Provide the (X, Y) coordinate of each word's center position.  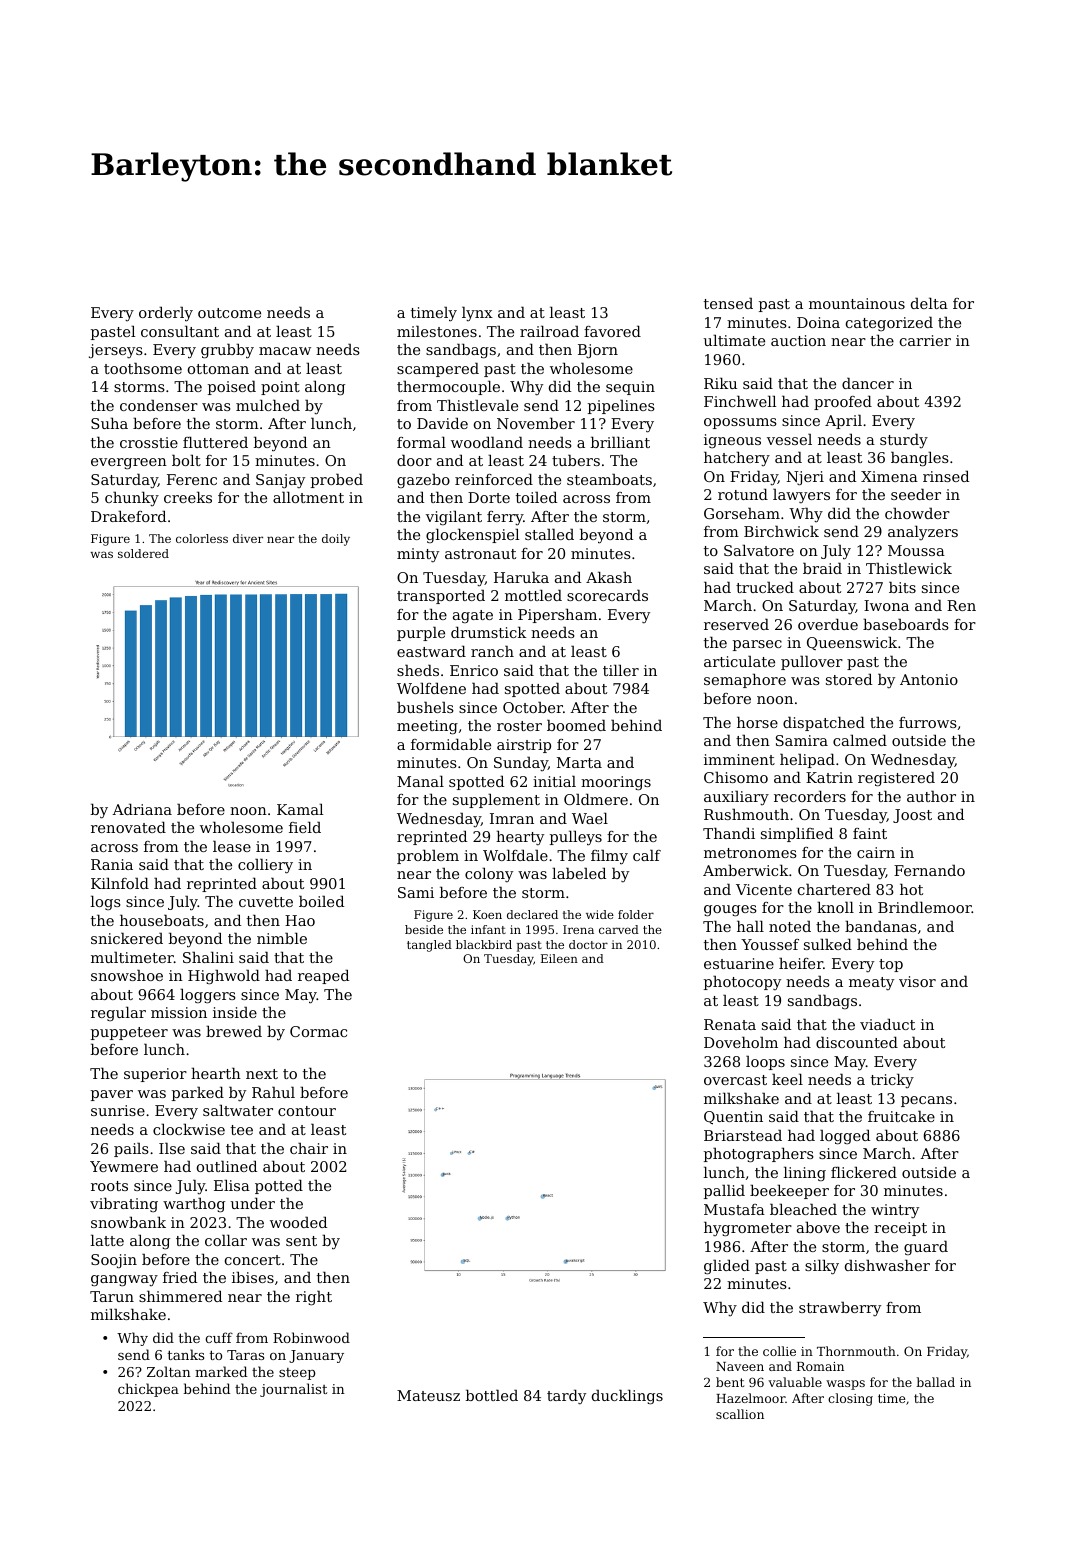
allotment (308, 497)
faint (870, 833)
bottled (492, 1395)
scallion (740, 1414)
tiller (621, 670)
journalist (293, 1390)
